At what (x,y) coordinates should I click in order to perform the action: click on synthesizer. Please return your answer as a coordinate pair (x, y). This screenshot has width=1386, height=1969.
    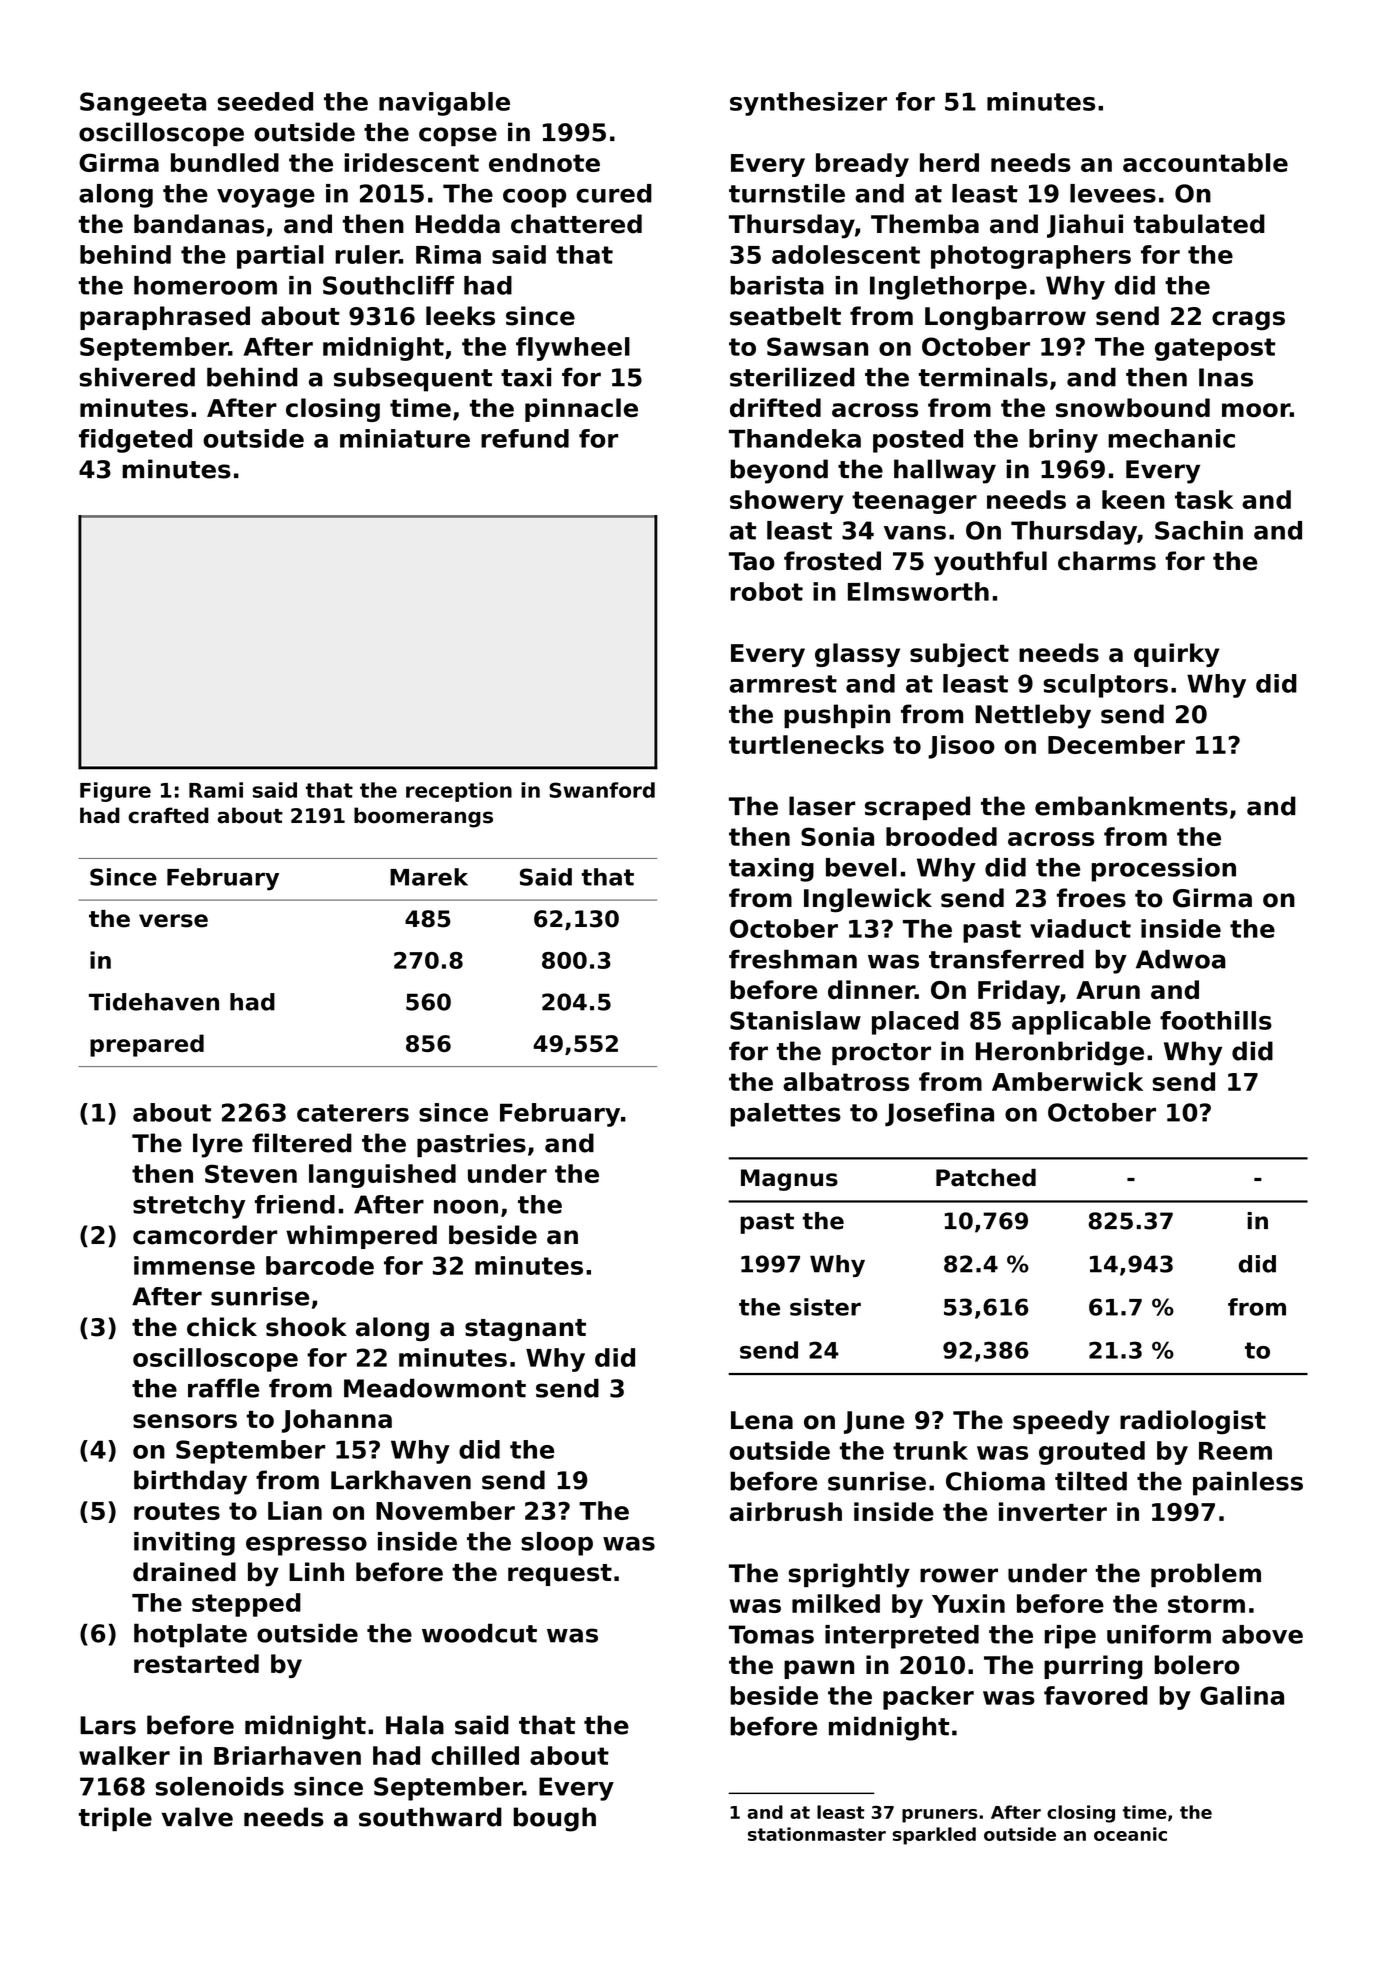
    Looking at the image, I should click on (808, 104).
